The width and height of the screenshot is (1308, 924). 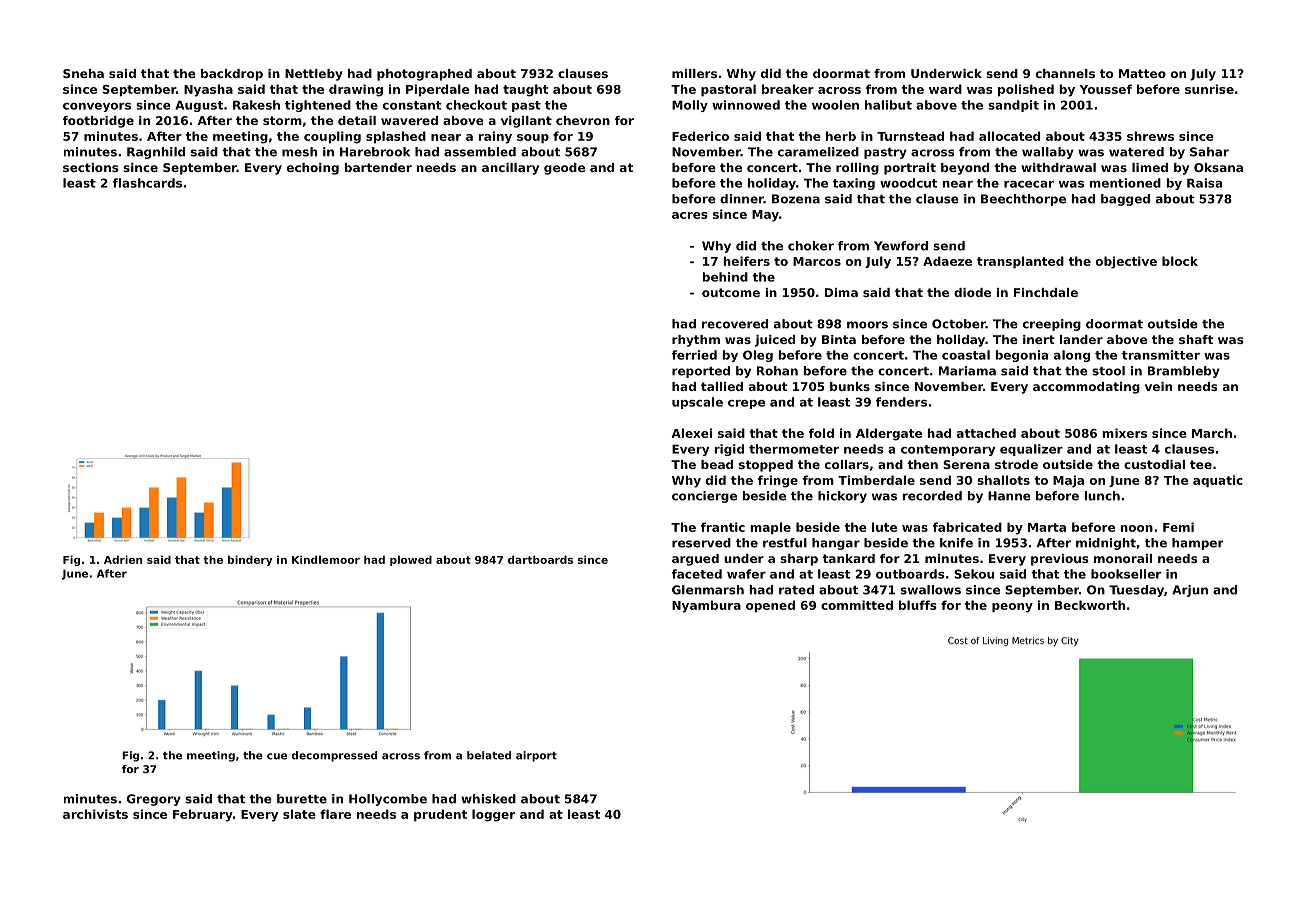 What do you see at coordinates (536, 756) in the screenshot?
I see `airport` at bounding box center [536, 756].
